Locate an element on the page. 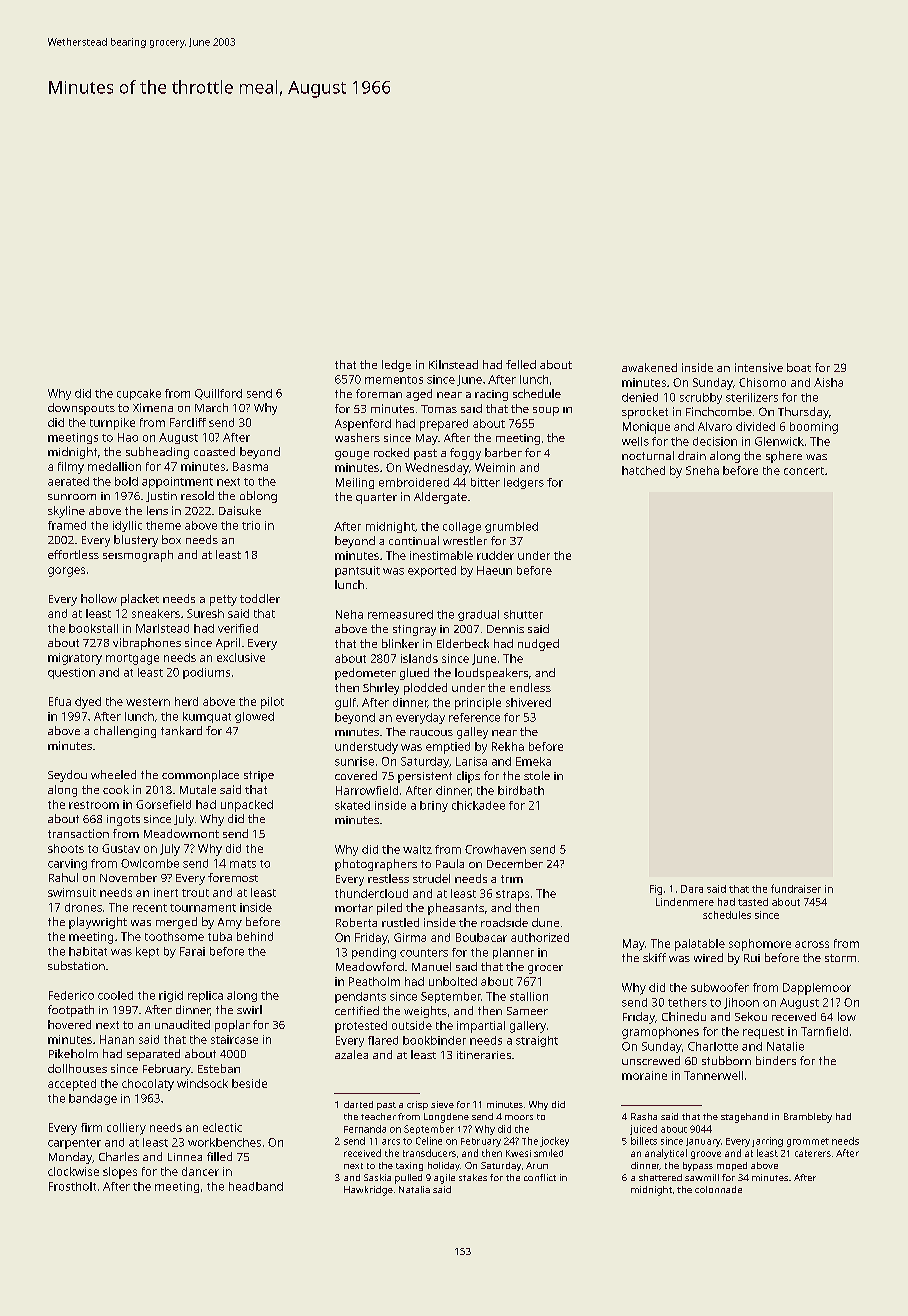 Image resolution: width=908 pixels, height=1316 pixels. dollhouses is located at coordinates (77, 1068).
